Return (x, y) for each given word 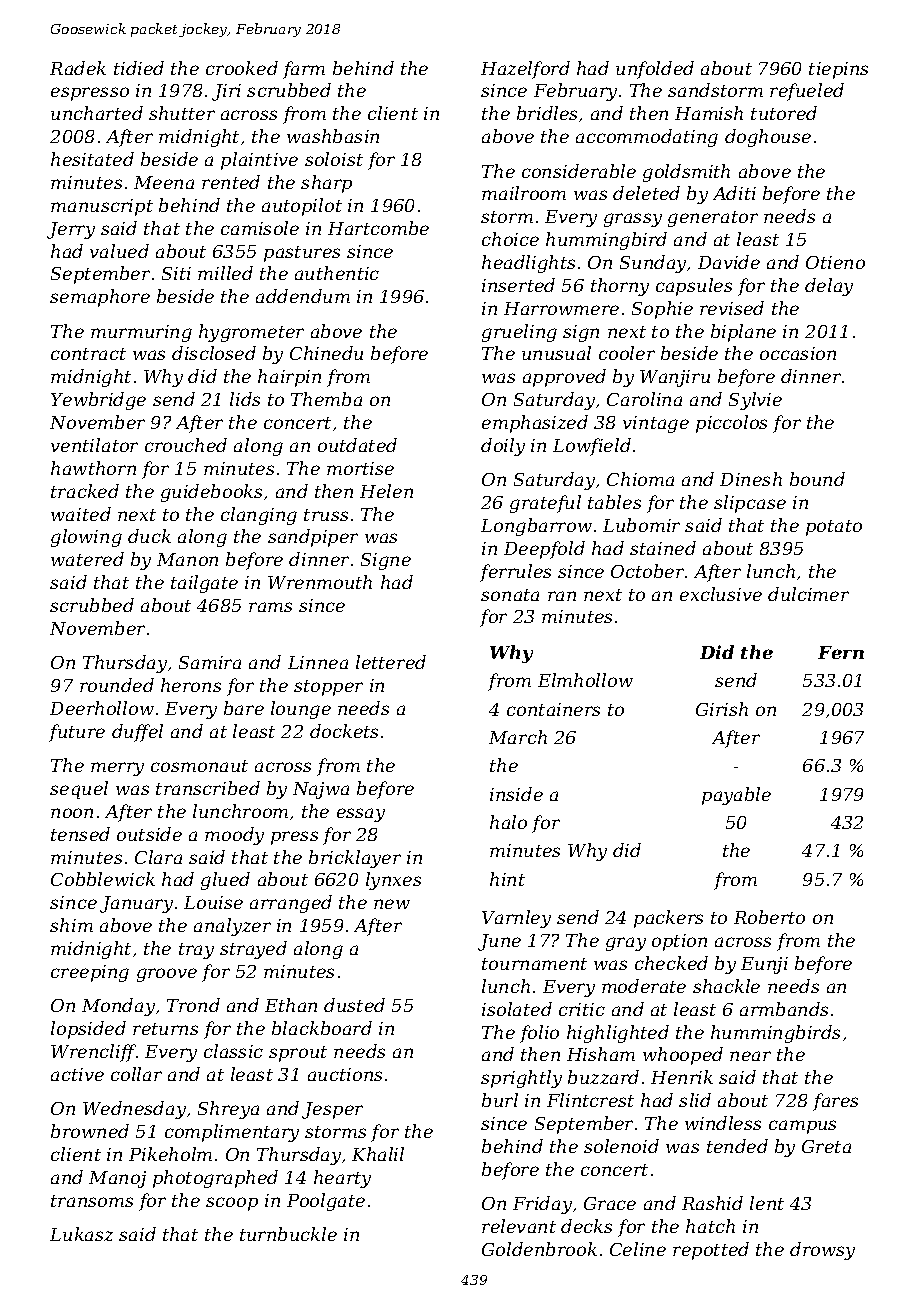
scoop (232, 1204)
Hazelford (525, 70)
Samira (210, 662)
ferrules (515, 573)
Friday (542, 1205)
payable (736, 796)
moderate (644, 986)
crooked (242, 68)
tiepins (838, 70)
